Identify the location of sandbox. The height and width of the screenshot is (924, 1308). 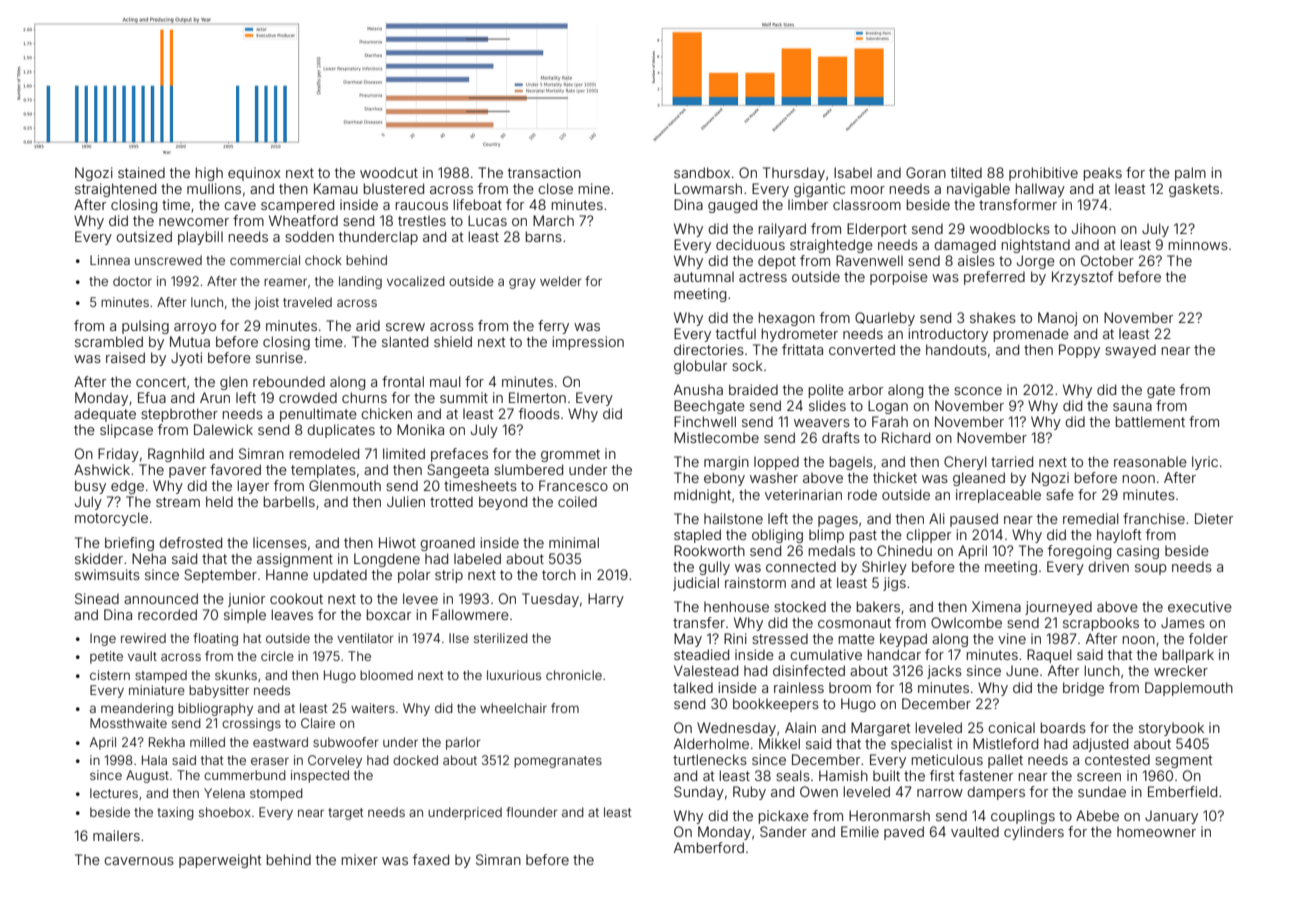
(702, 172).
